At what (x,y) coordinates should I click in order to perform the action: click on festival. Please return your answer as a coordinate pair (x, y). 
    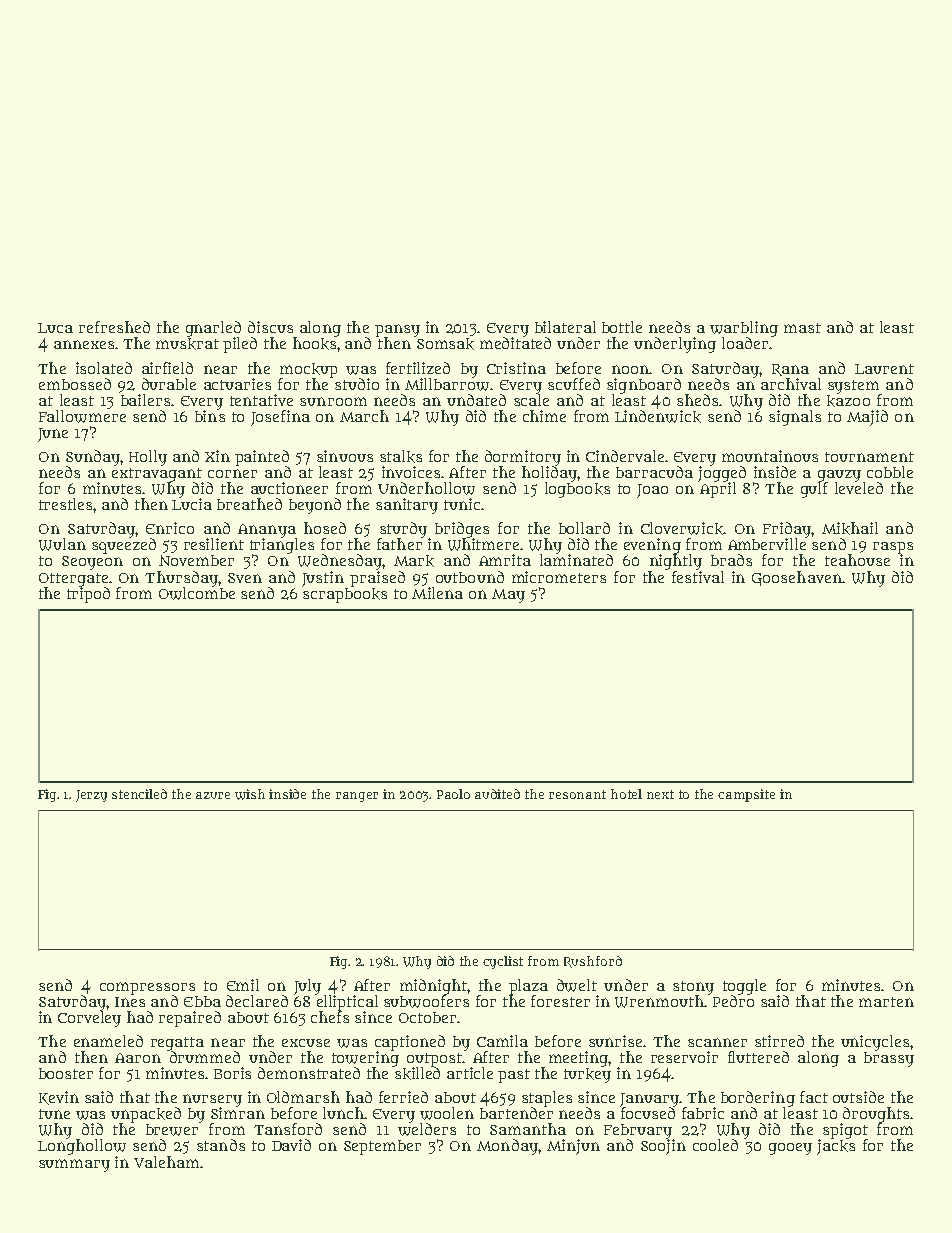
    Looking at the image, I should click on (698, 577).
